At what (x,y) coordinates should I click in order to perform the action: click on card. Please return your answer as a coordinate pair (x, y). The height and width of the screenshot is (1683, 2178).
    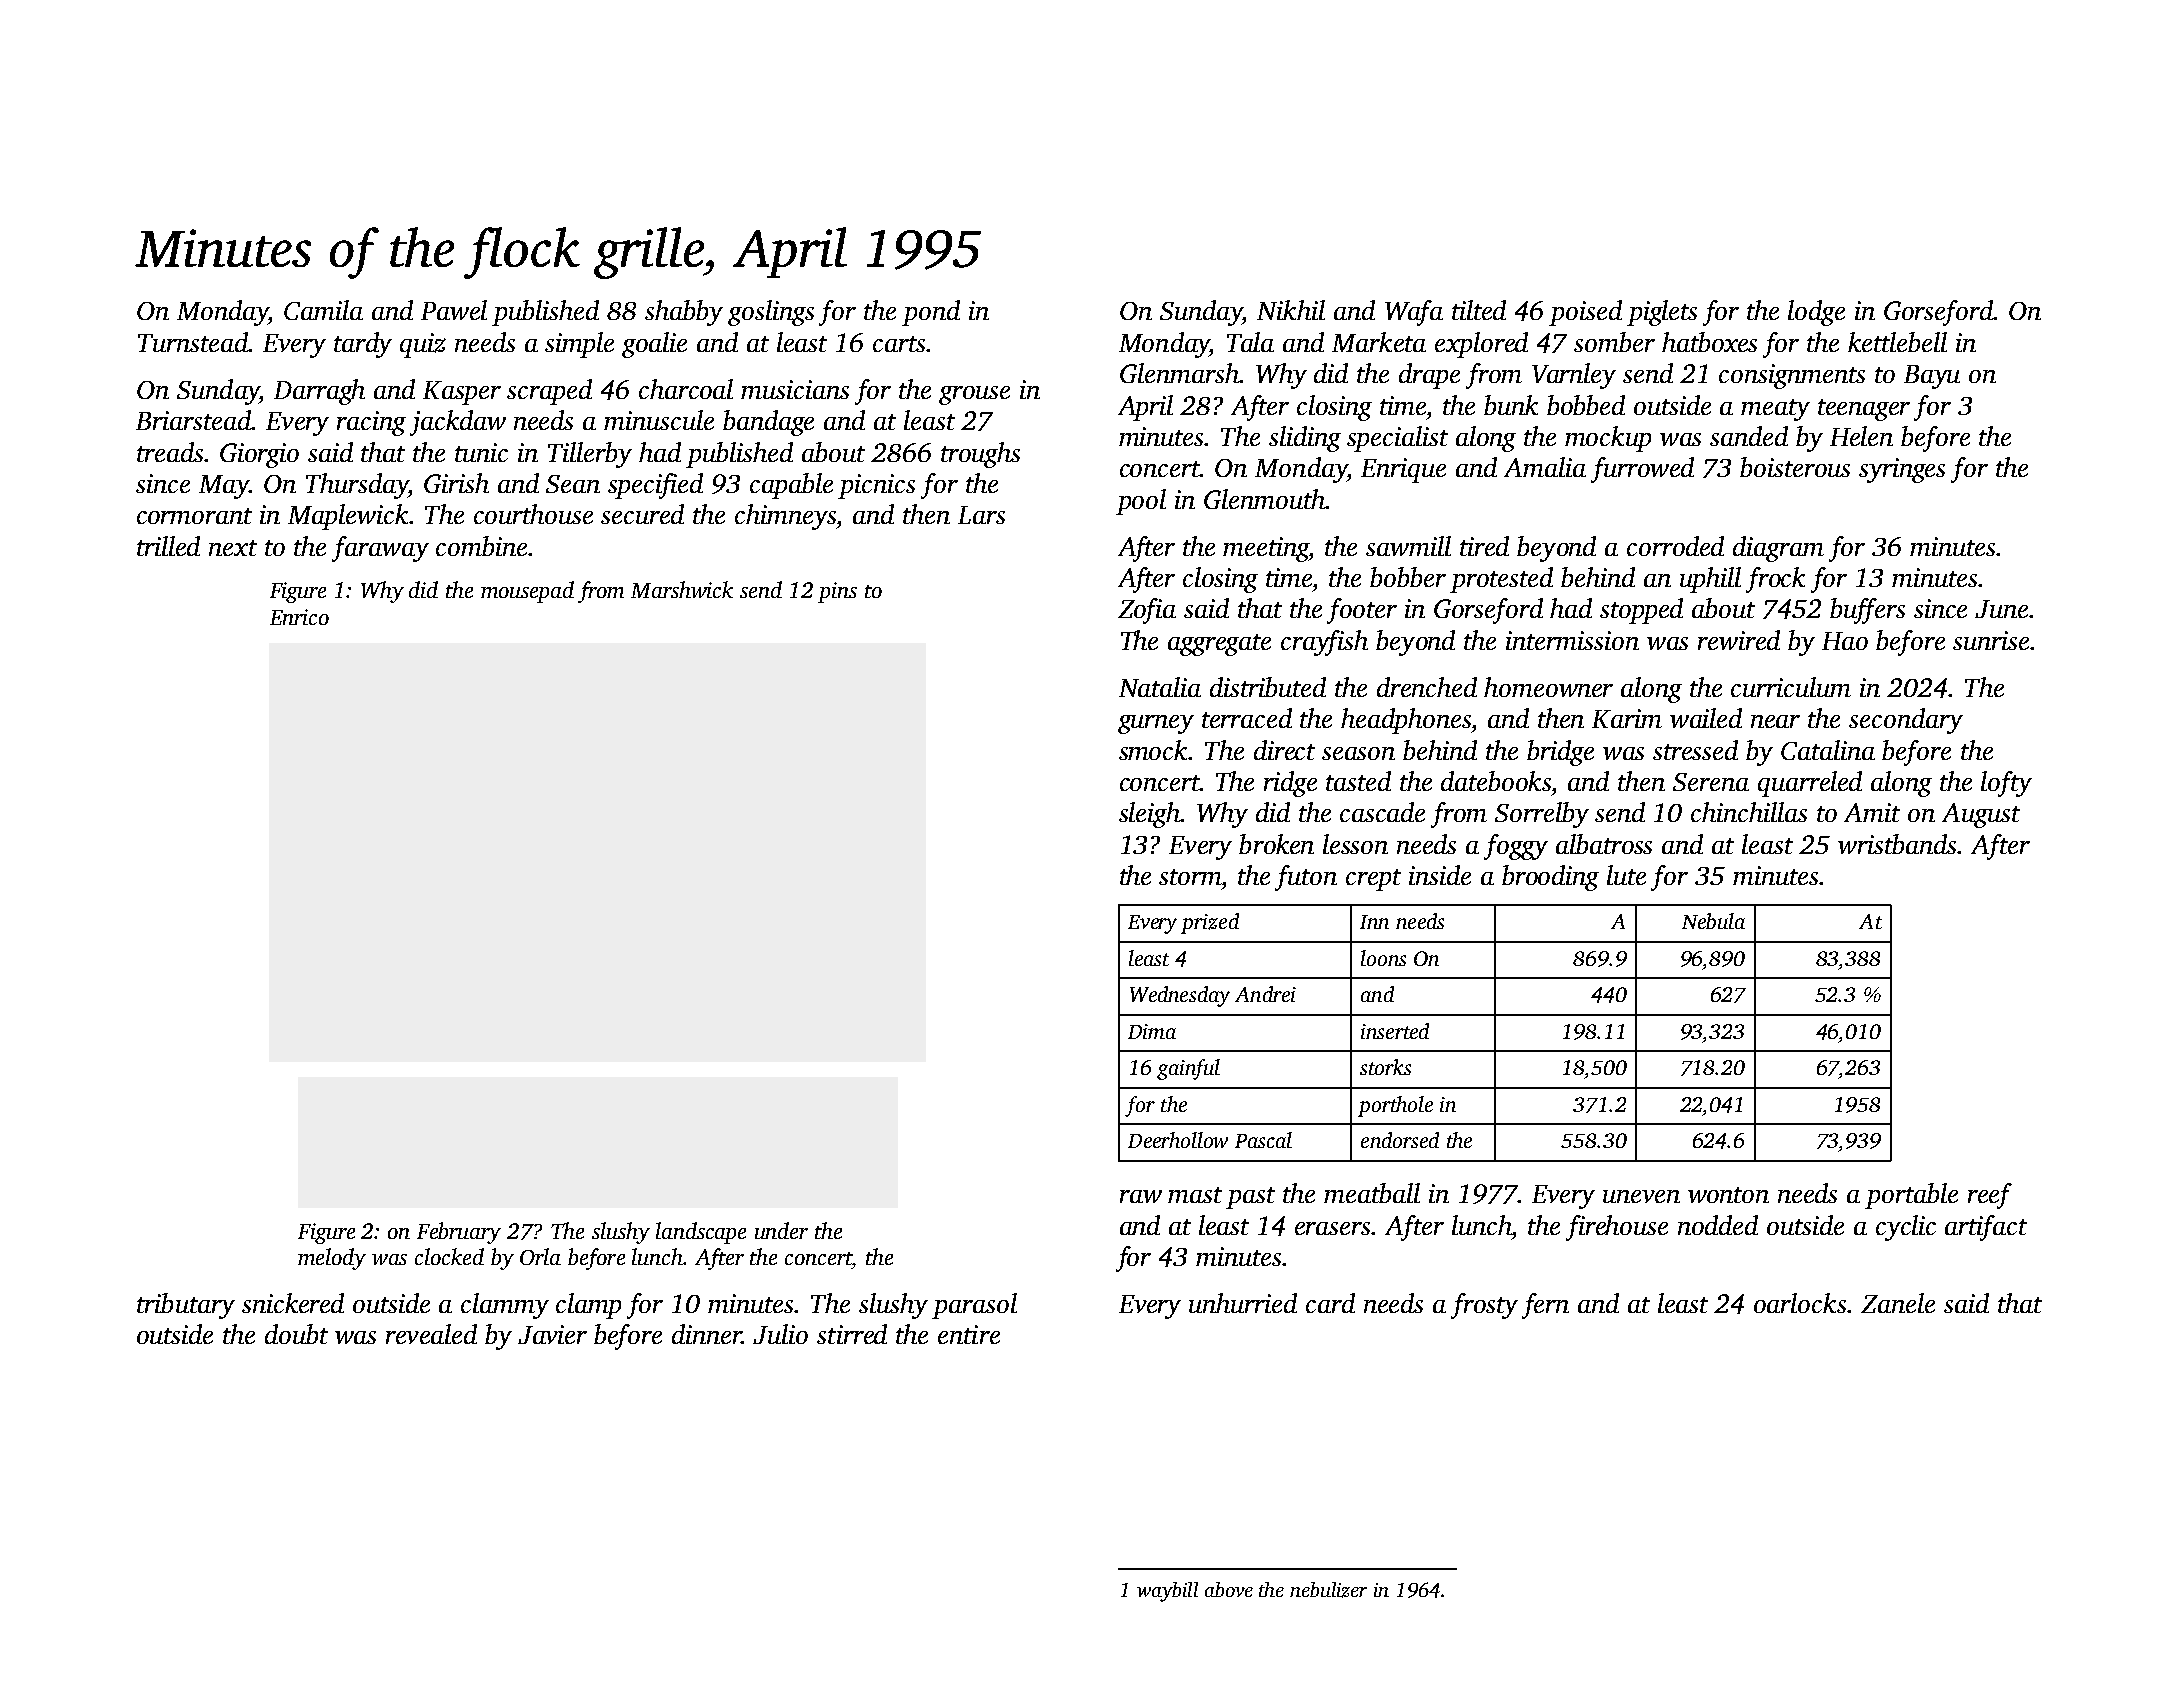
    Looking at the image, I should click on (1330, 1303).
